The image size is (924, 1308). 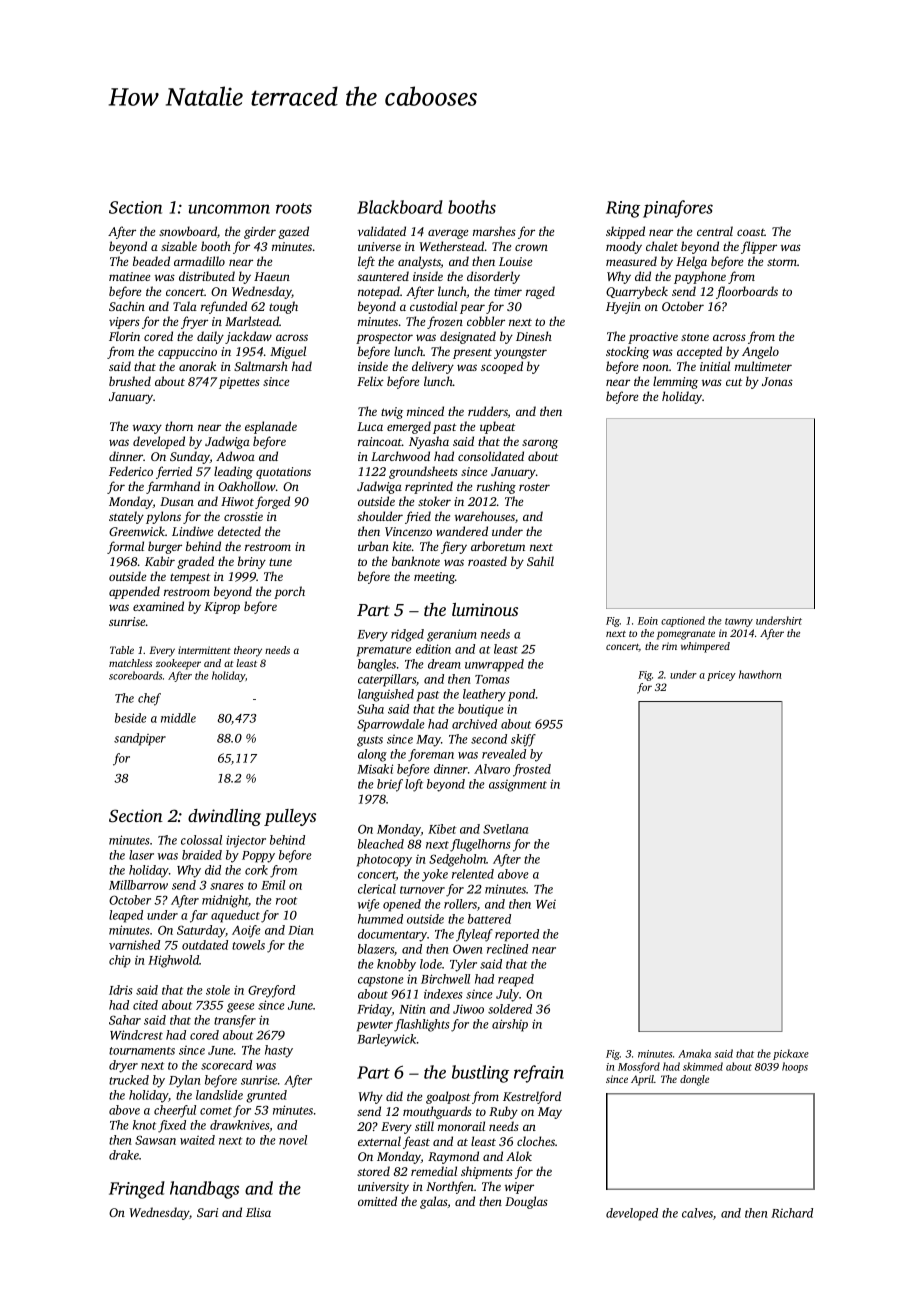 What do you see at coordinates (683, 621) in the document?
I see `captioned` at bounding box center [683, 621].
